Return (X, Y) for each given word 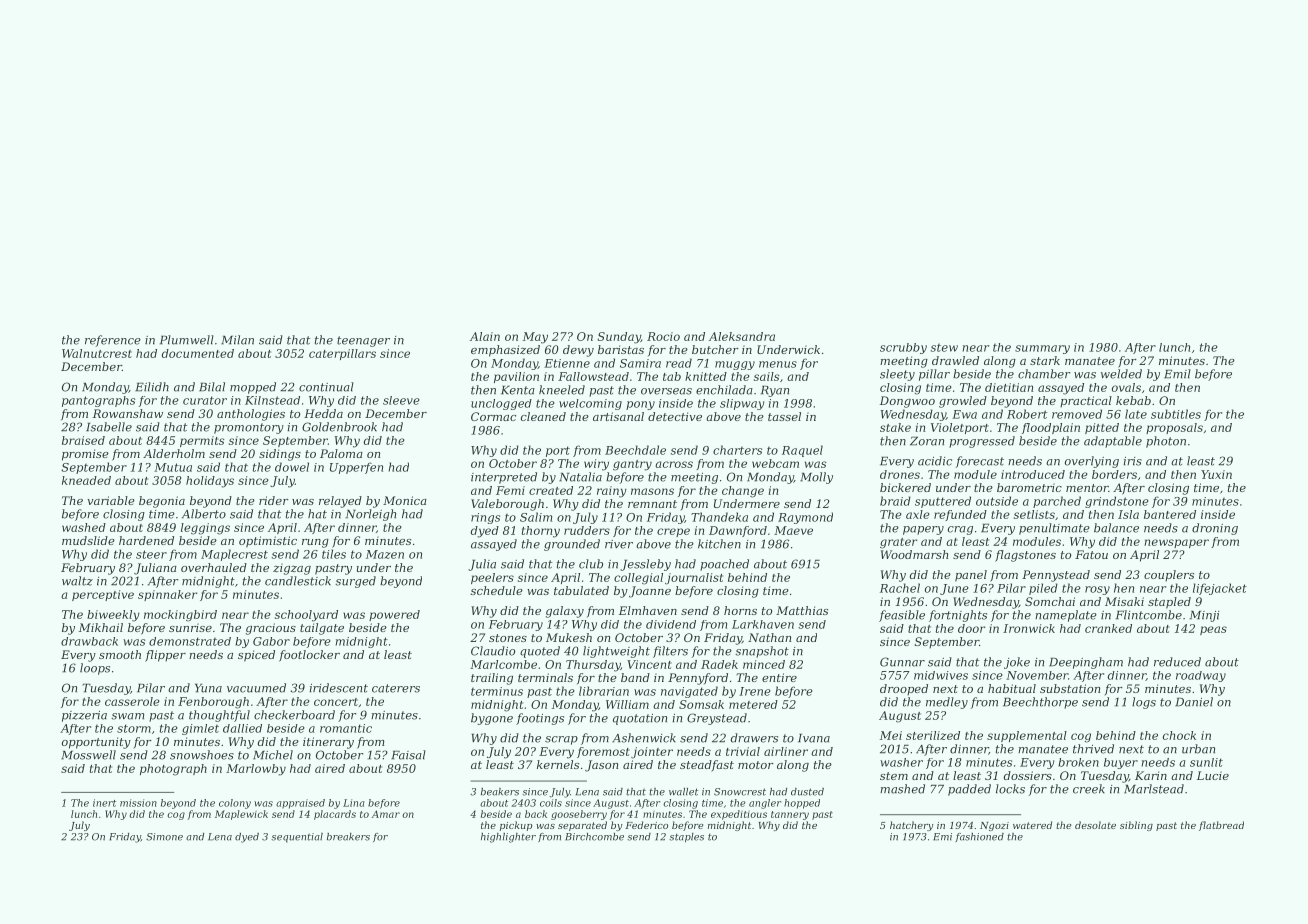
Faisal (408, 755)
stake (895, 427)
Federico (646, 825)
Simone (164, 837)
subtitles (1176, 414)
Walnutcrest (97, 353)
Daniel (1194, 702)
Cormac (493, 416)
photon (1166, 442)
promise (85, 455)
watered (1032, 825)
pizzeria (84, 716)
